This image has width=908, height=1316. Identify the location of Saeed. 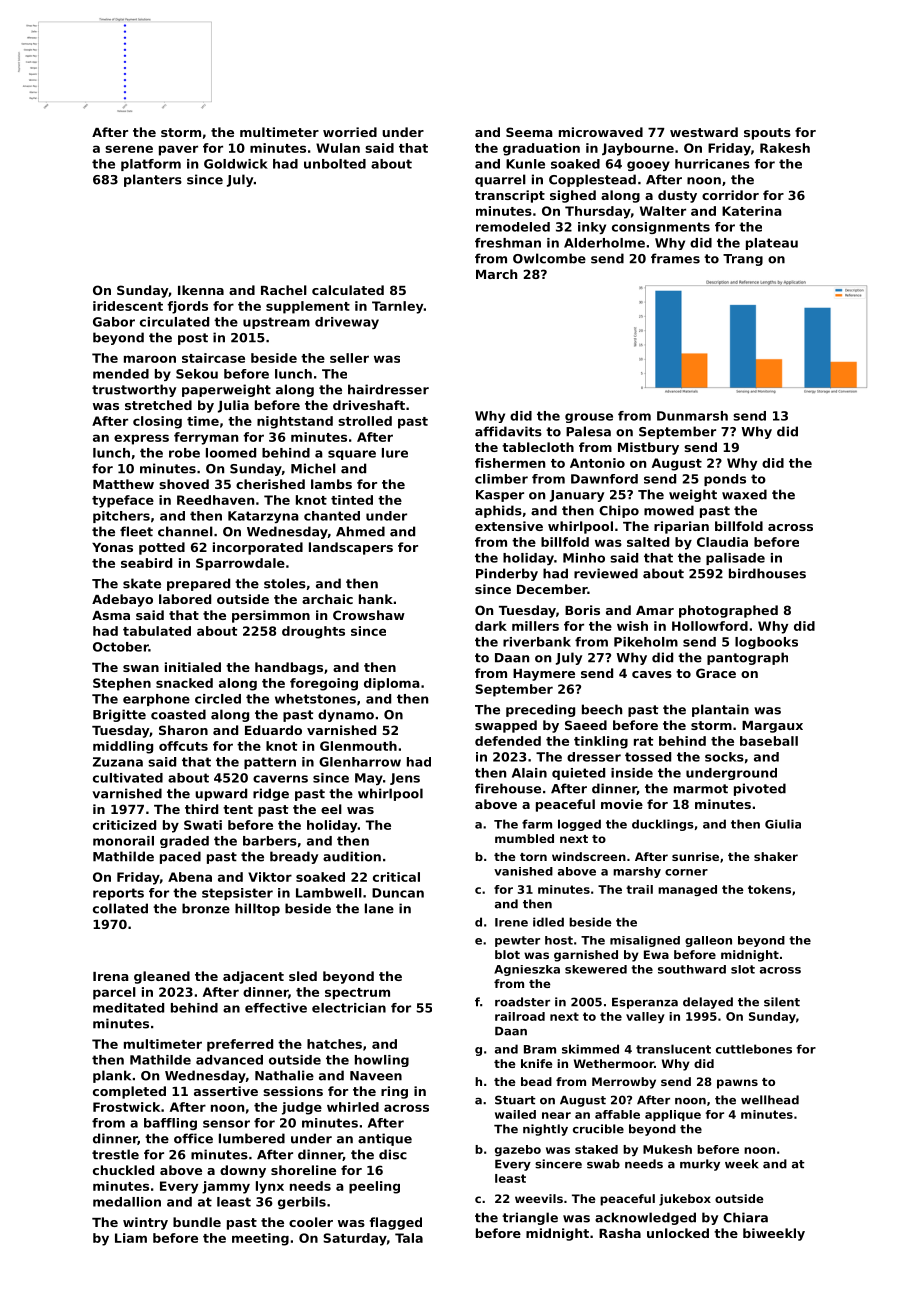
(586, 725).
